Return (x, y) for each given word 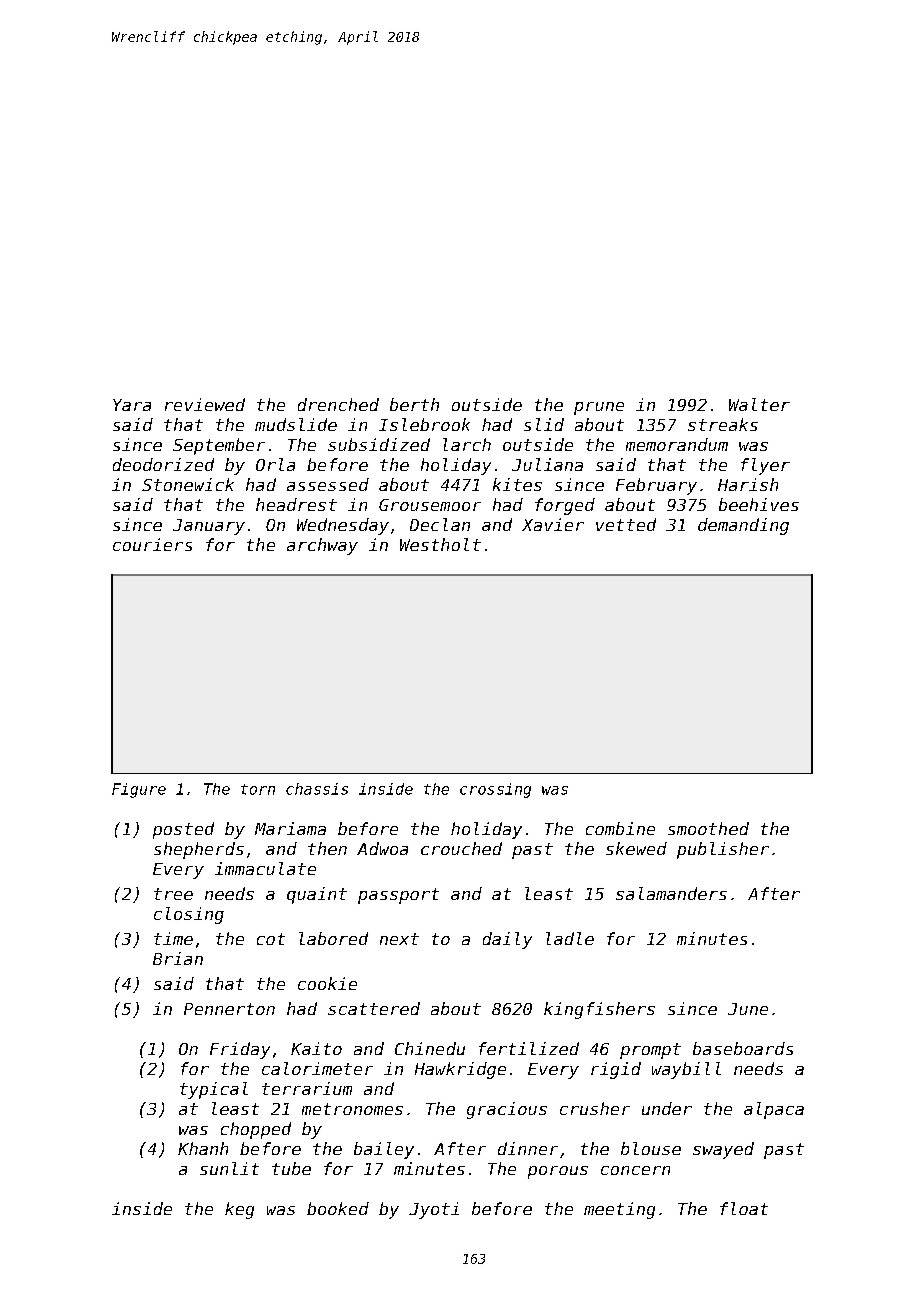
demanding (743, 526)
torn (258, 789)
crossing (495, 790)
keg (239, 1210)
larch (467, 444)
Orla (275, 464)
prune (599, 408)
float (744, 1208)
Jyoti (434, 1210)
